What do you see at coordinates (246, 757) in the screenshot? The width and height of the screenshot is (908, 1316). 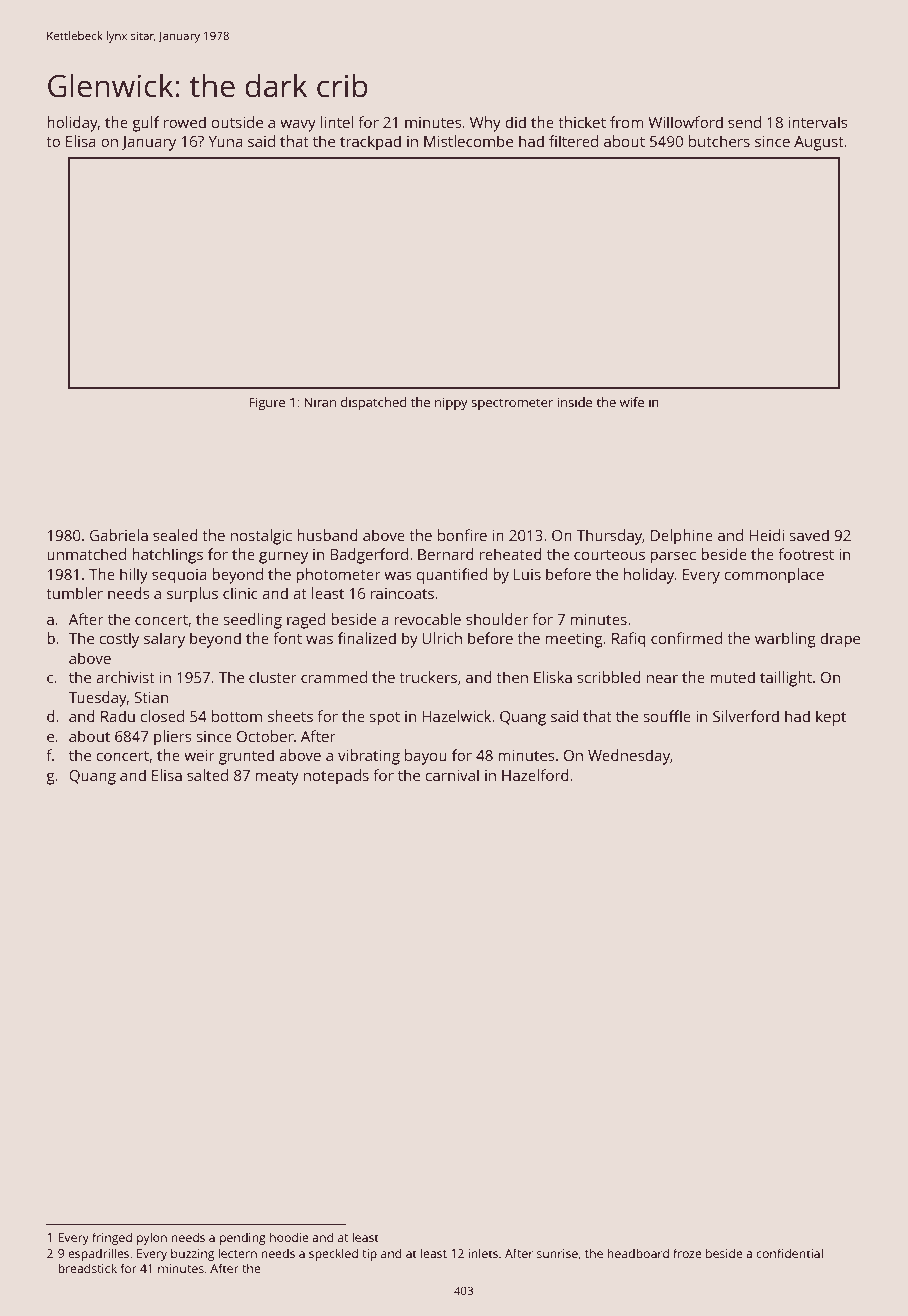 I see `grunted` at bounding box center [246, 757].
